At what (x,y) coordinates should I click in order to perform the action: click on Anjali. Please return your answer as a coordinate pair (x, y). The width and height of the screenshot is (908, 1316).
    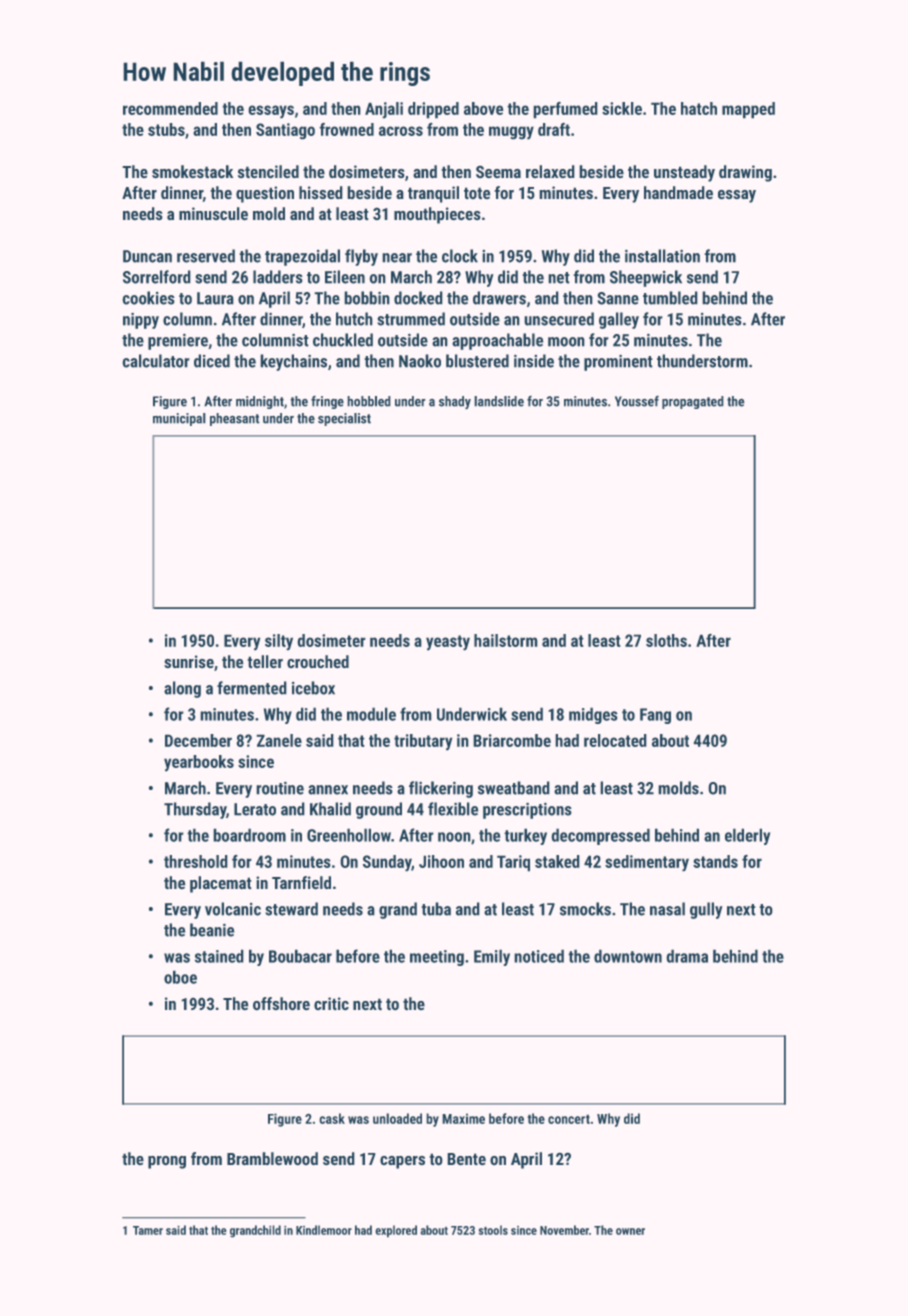
    Looking at the image, I should click on (384, 110).
